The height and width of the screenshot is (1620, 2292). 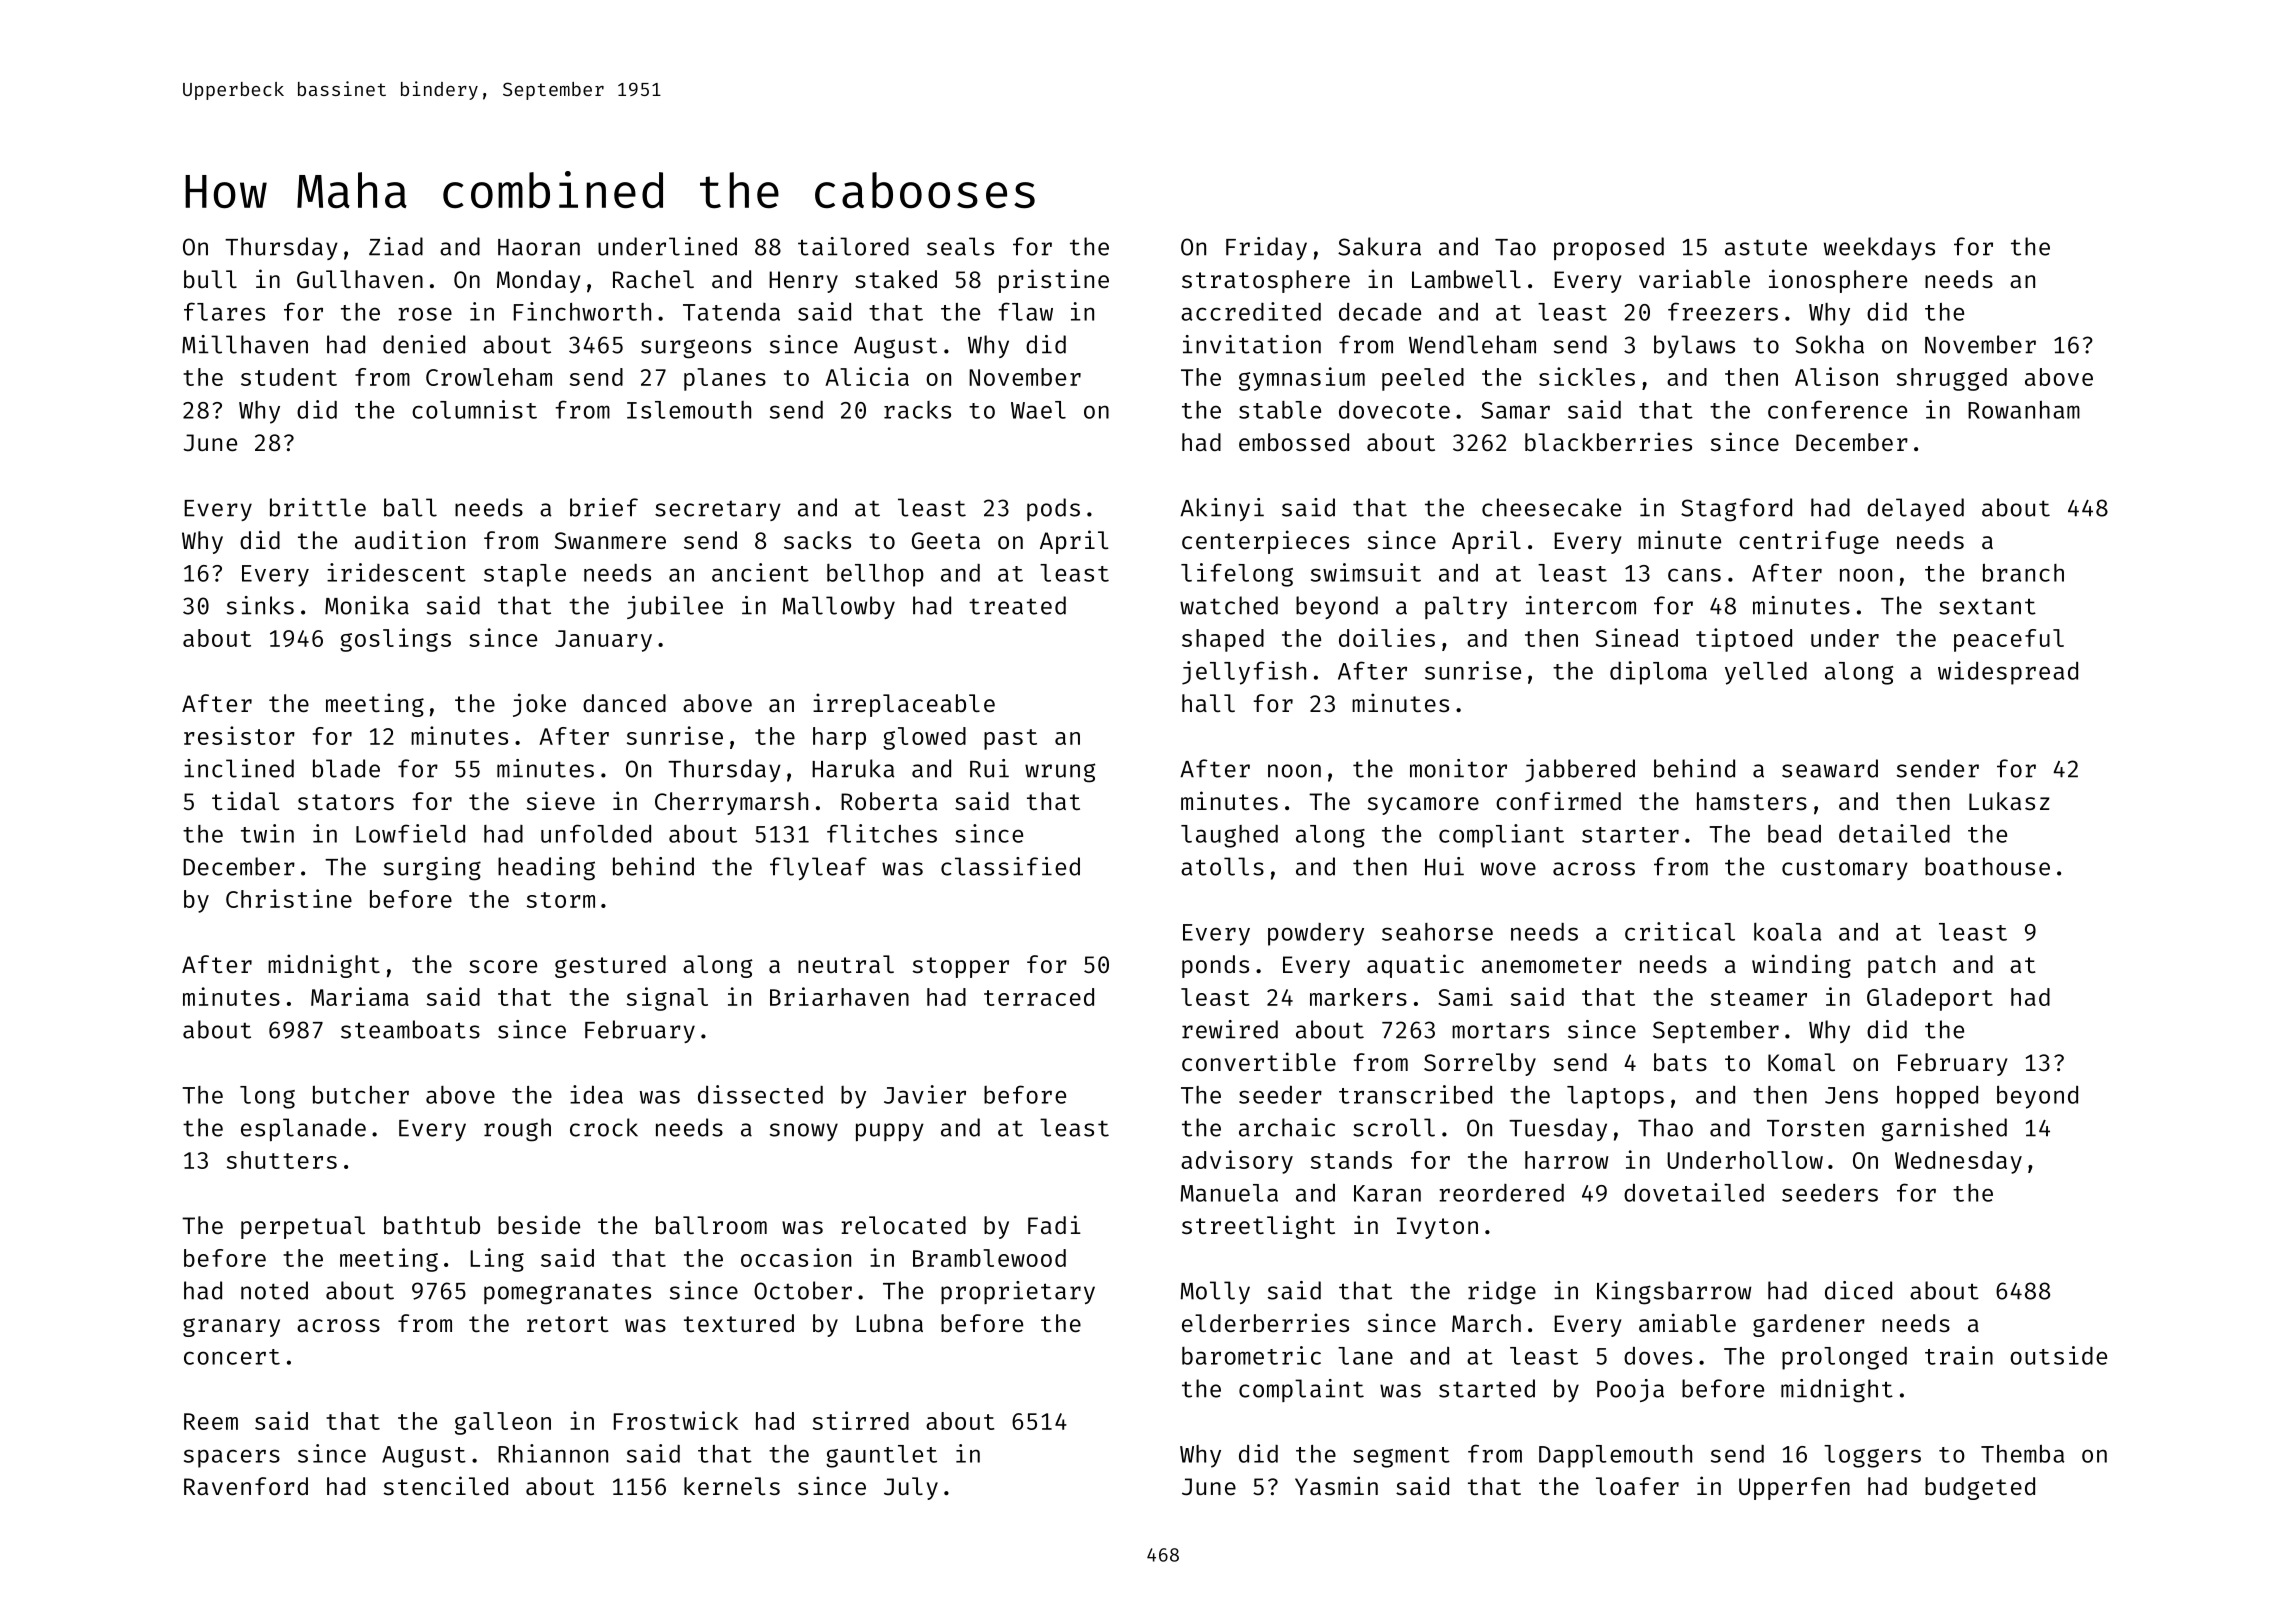 What do you see at coordinates (396, 246) in the screenshot?
I see `Ziad` at bounding box center [396, 246].
